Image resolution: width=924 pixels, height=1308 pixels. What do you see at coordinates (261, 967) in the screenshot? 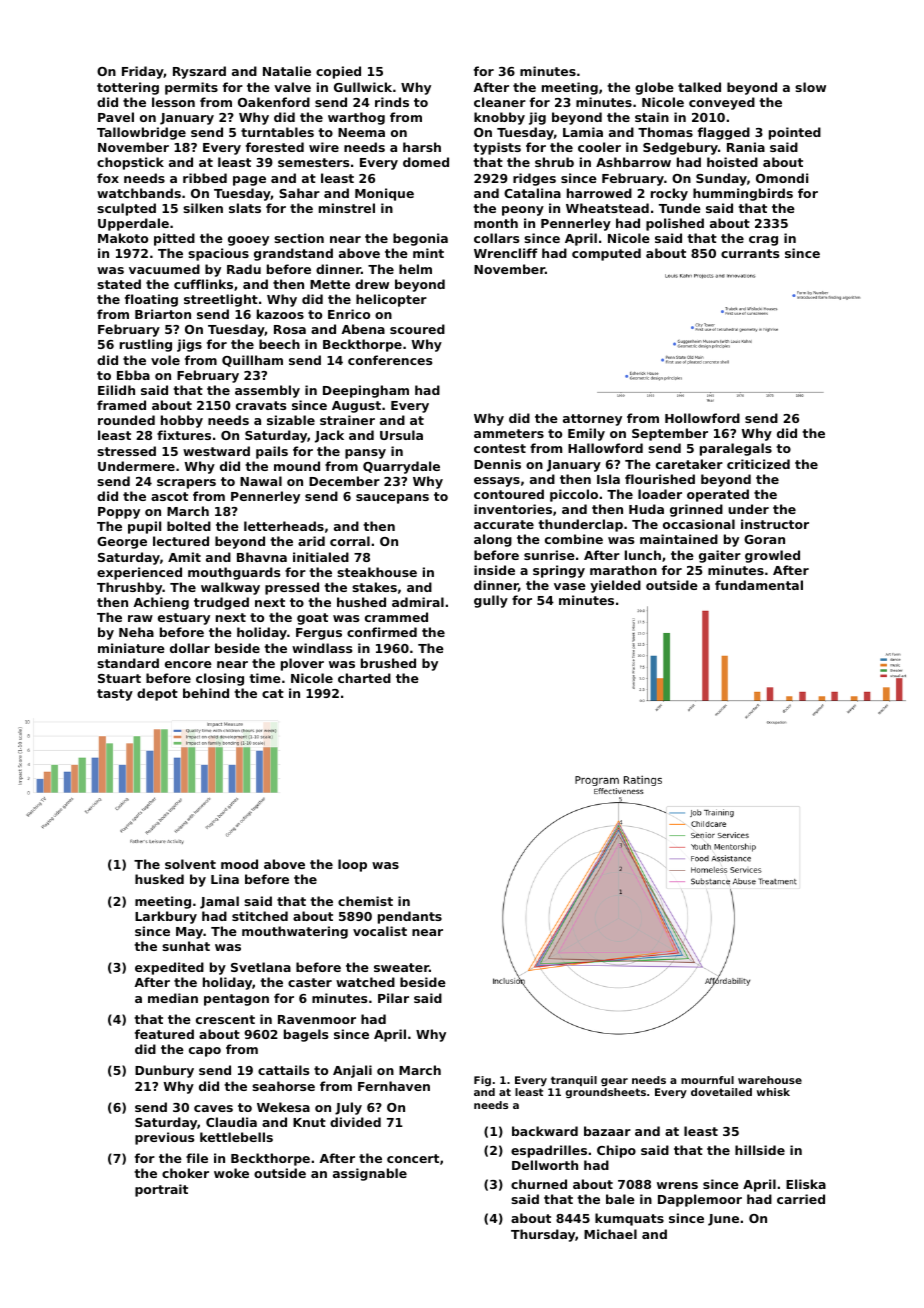
I see `Svetlana` at bounding box center [261, 967].
